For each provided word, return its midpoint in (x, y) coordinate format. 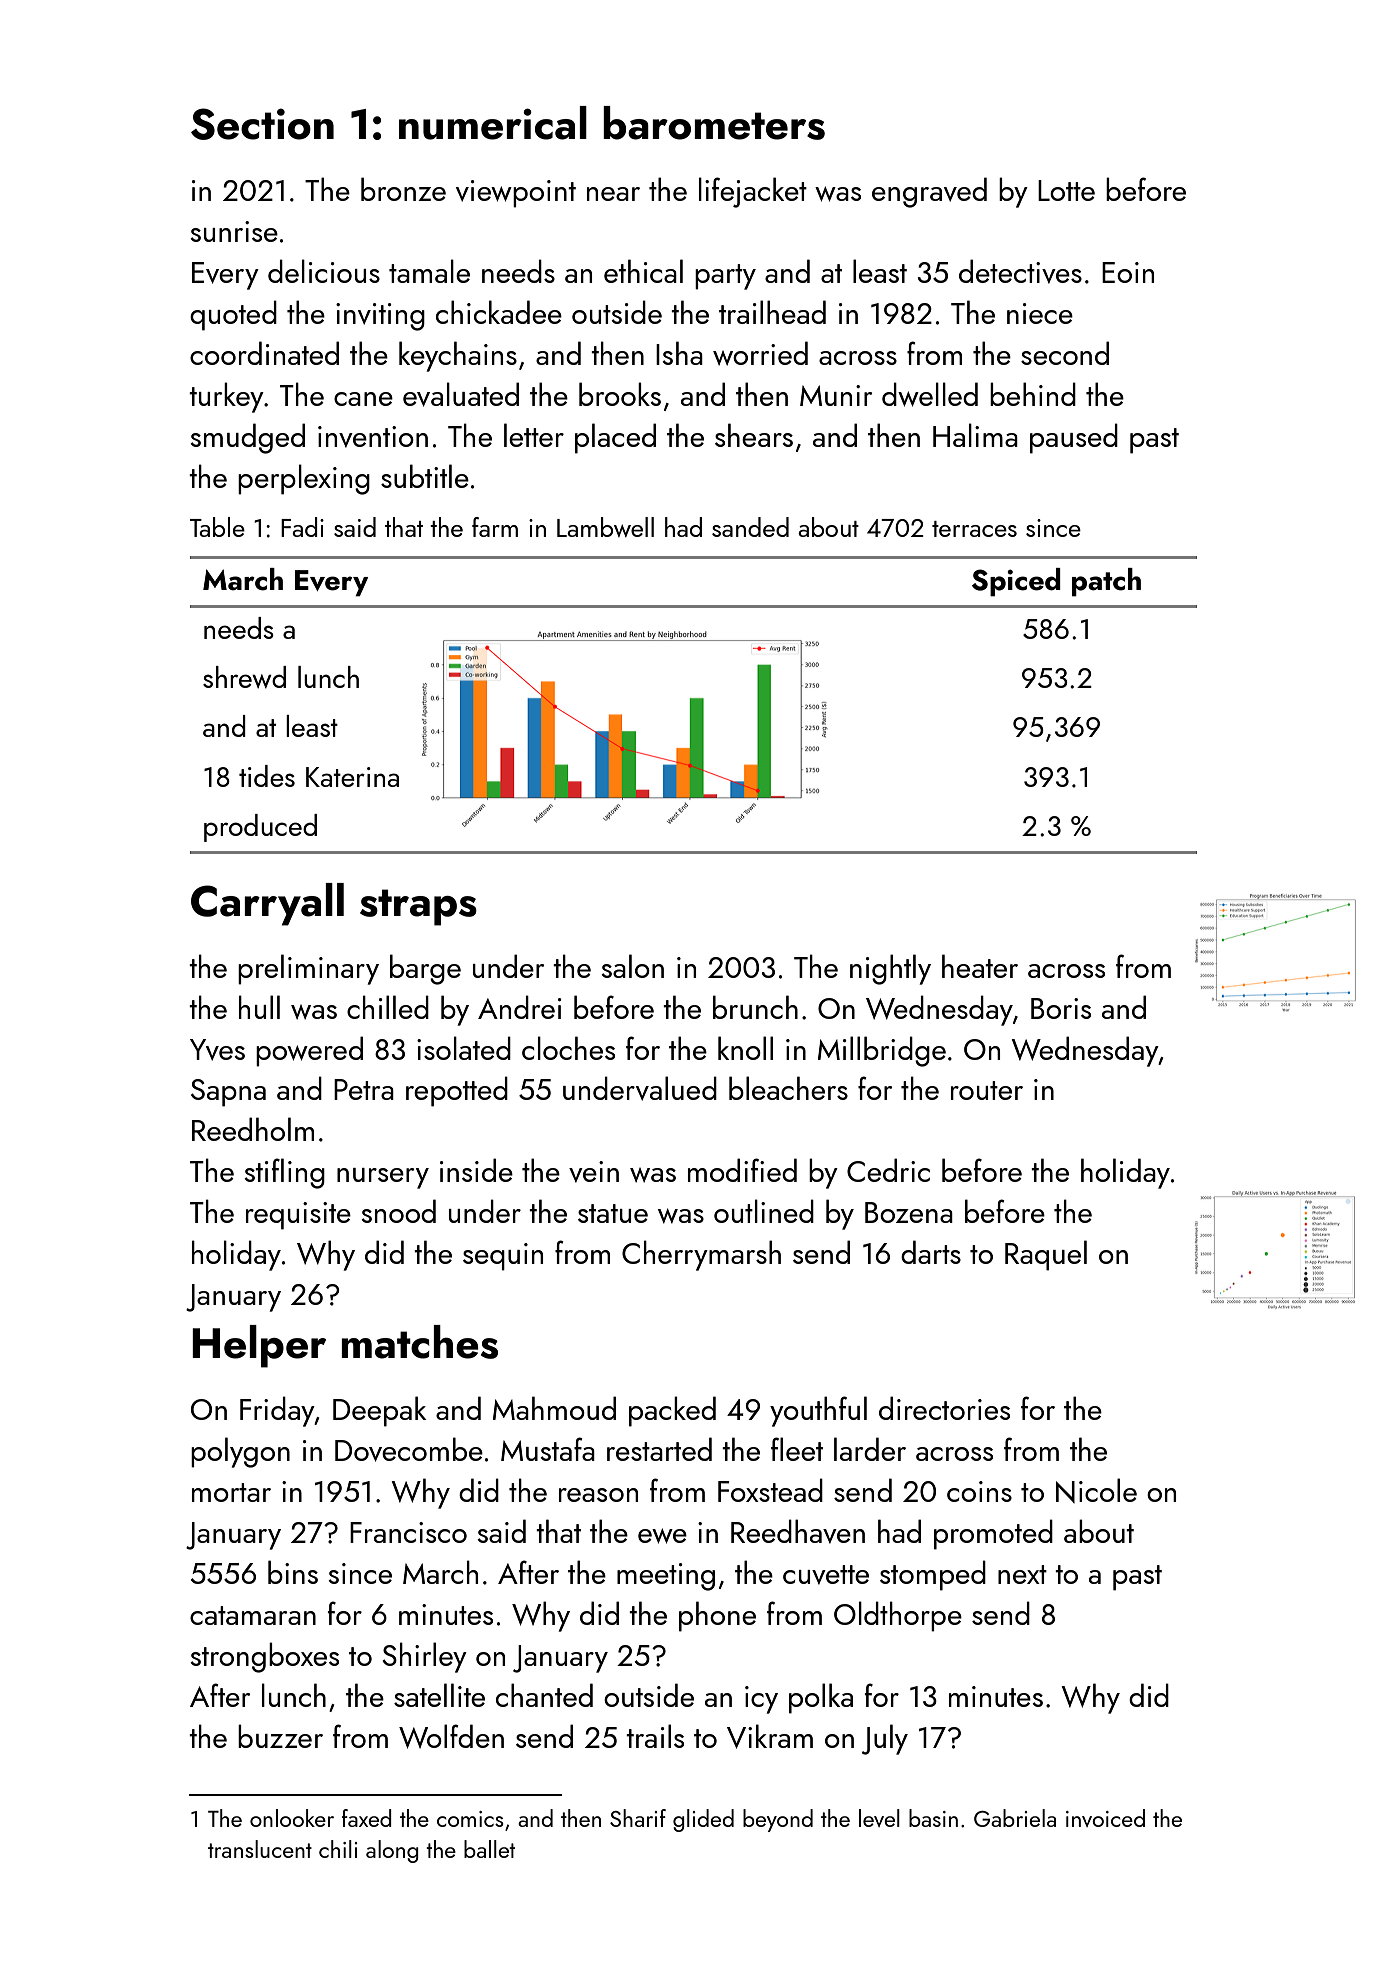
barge (425, 969)
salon (632, 966)
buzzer (280, 1736)
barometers (714, 123)
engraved (929, 192)
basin (933, 1818)
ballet (489, 1849)
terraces (974, 529)
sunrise (234, 231)
